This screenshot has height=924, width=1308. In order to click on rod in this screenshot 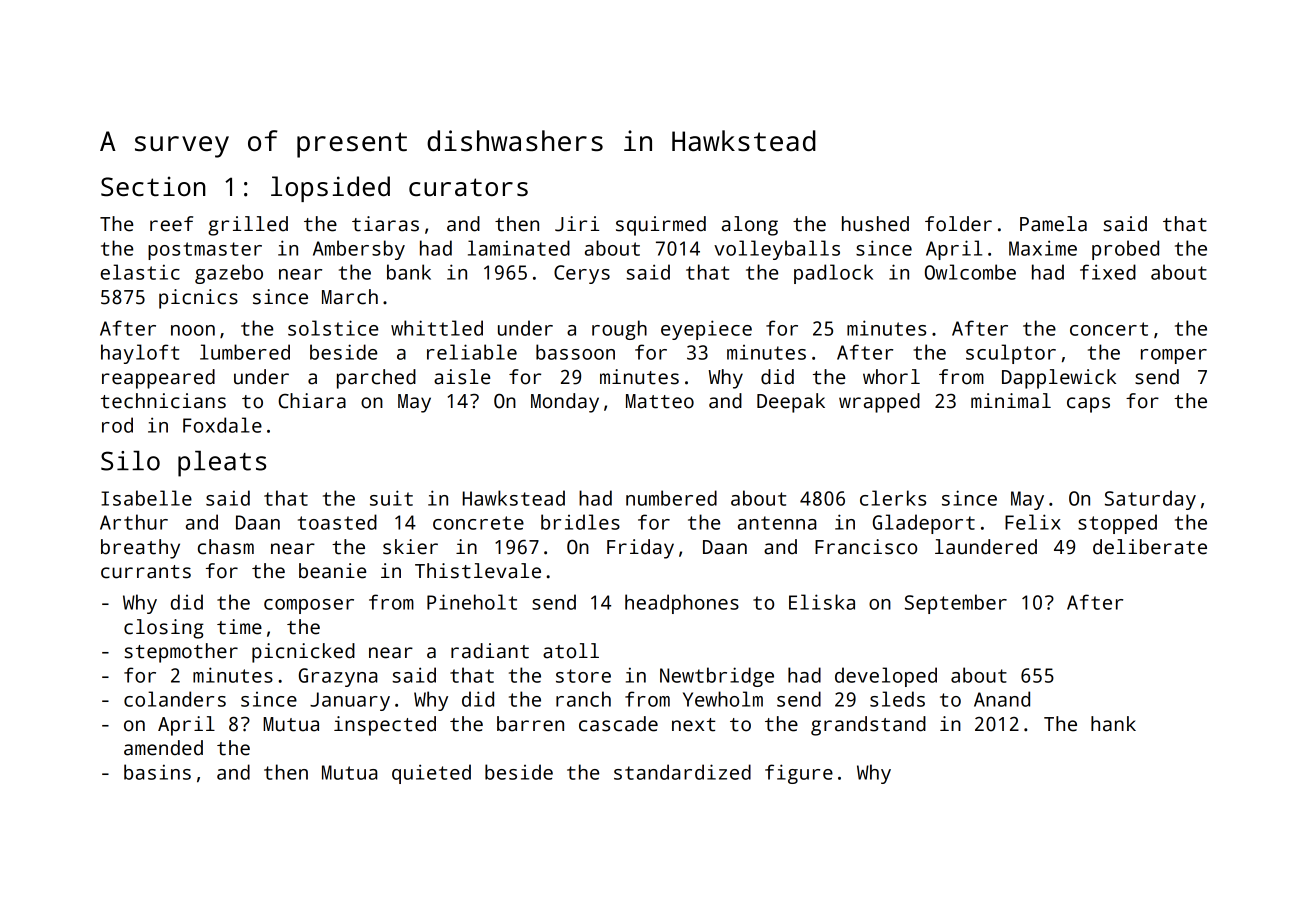, I will do `click(117, 425)`.
